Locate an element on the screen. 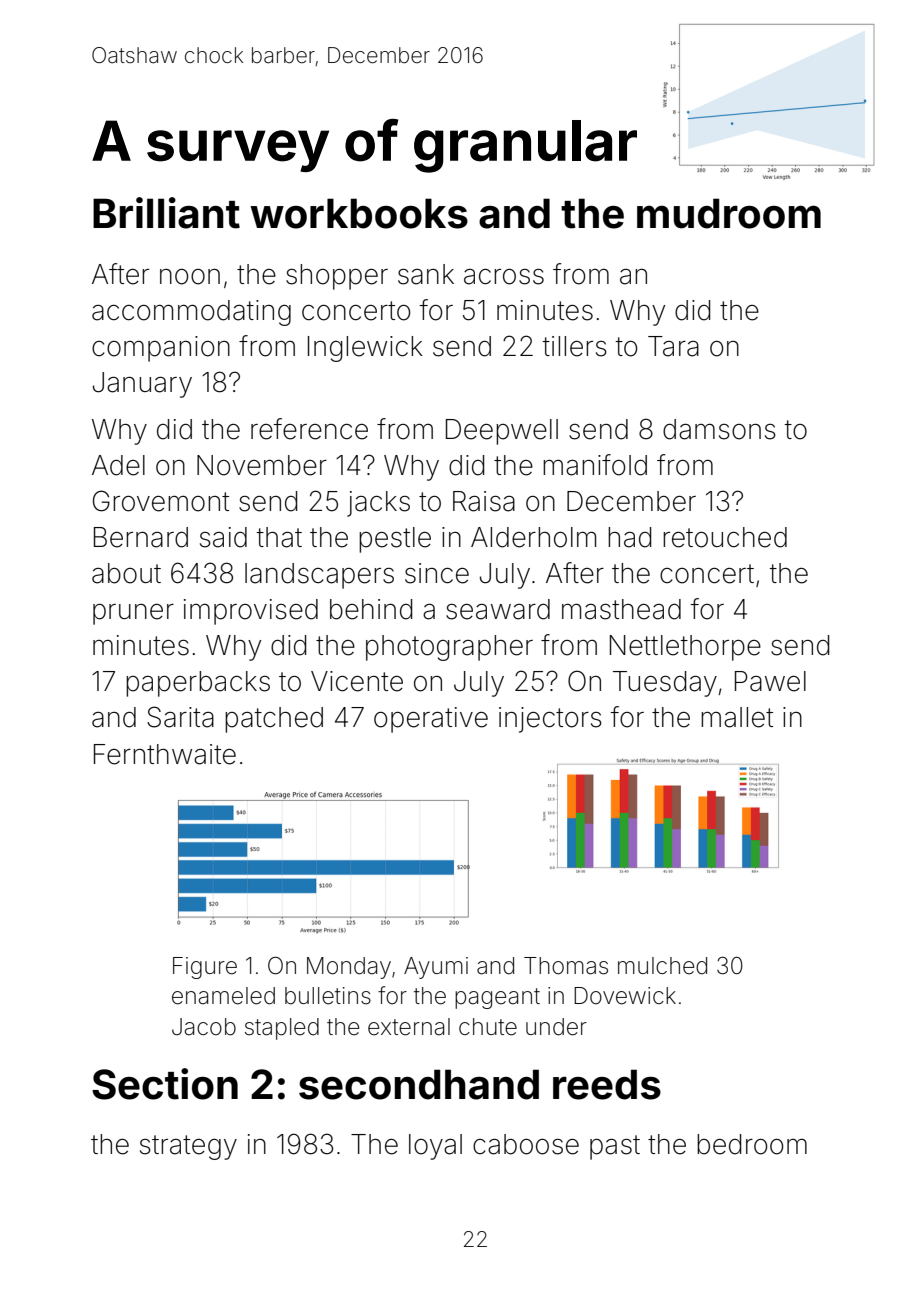  loyal is located at coordinates (435, 1147).
